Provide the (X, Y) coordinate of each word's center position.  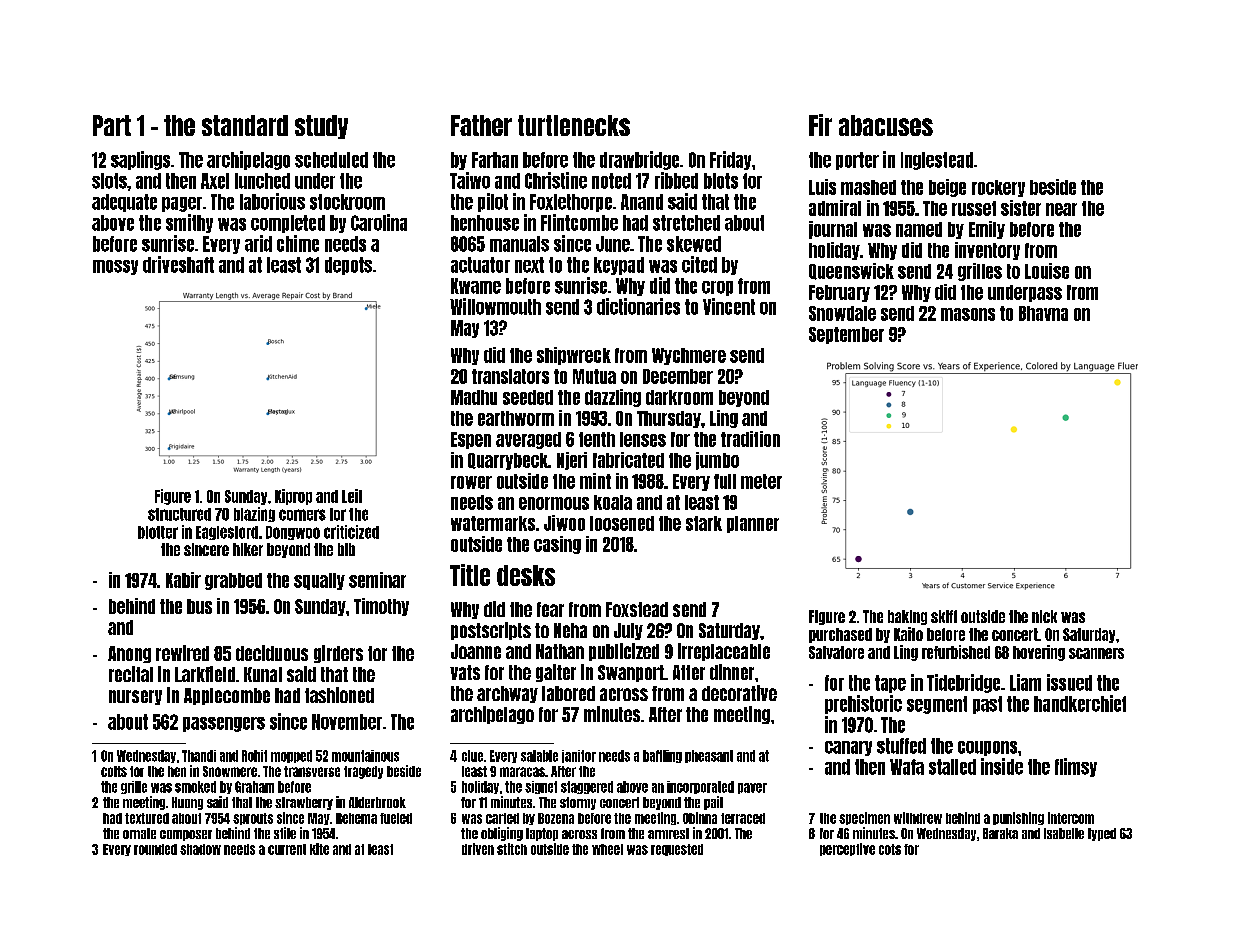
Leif (352, 496)
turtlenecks (574, 125)
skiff (944, 616)
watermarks (493, 523)
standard (245, 125)
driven (478, 849)
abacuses (886, 125)
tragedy (363, 772)
